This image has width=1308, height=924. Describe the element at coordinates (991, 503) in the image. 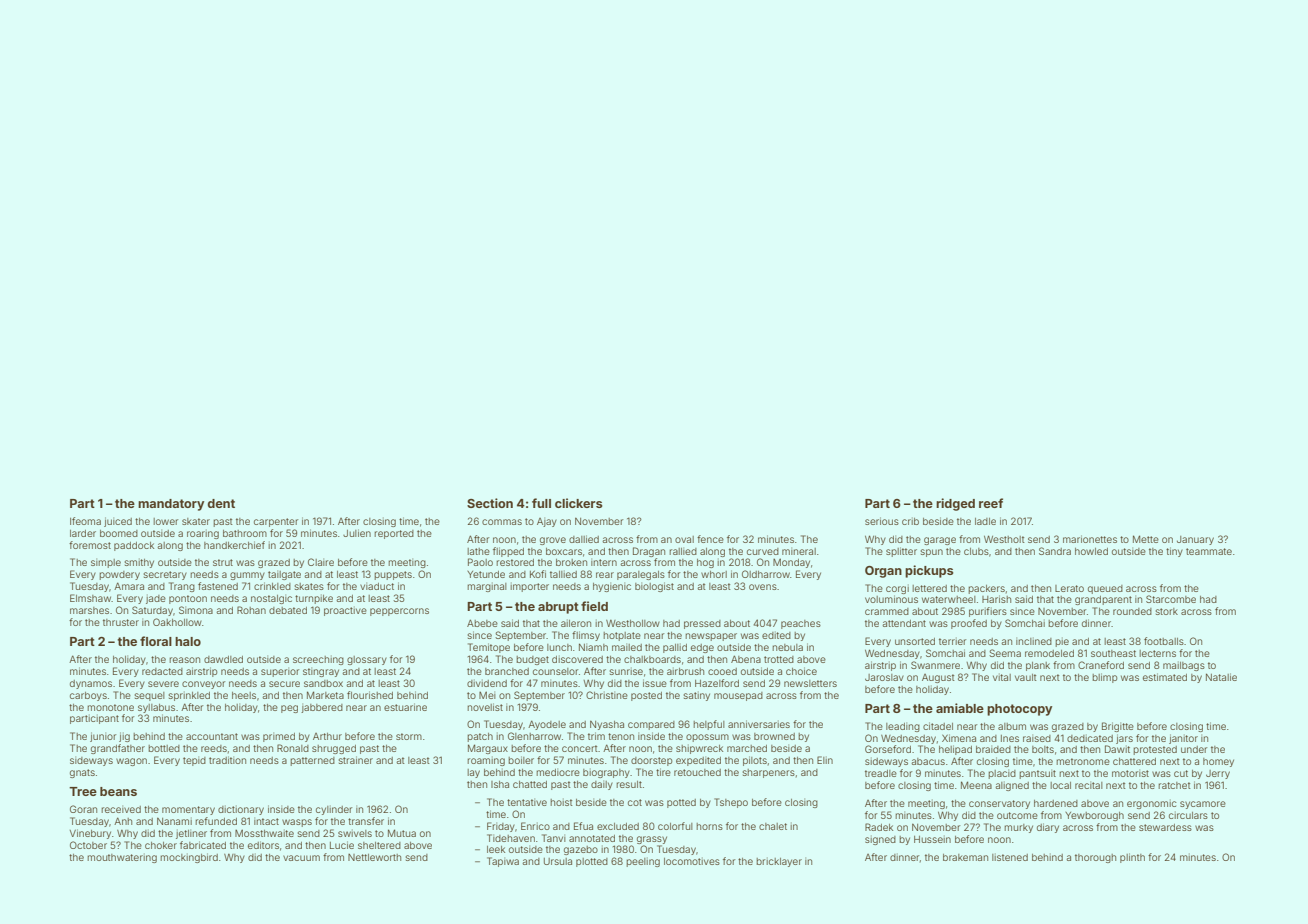

I see `reef` at that location.
